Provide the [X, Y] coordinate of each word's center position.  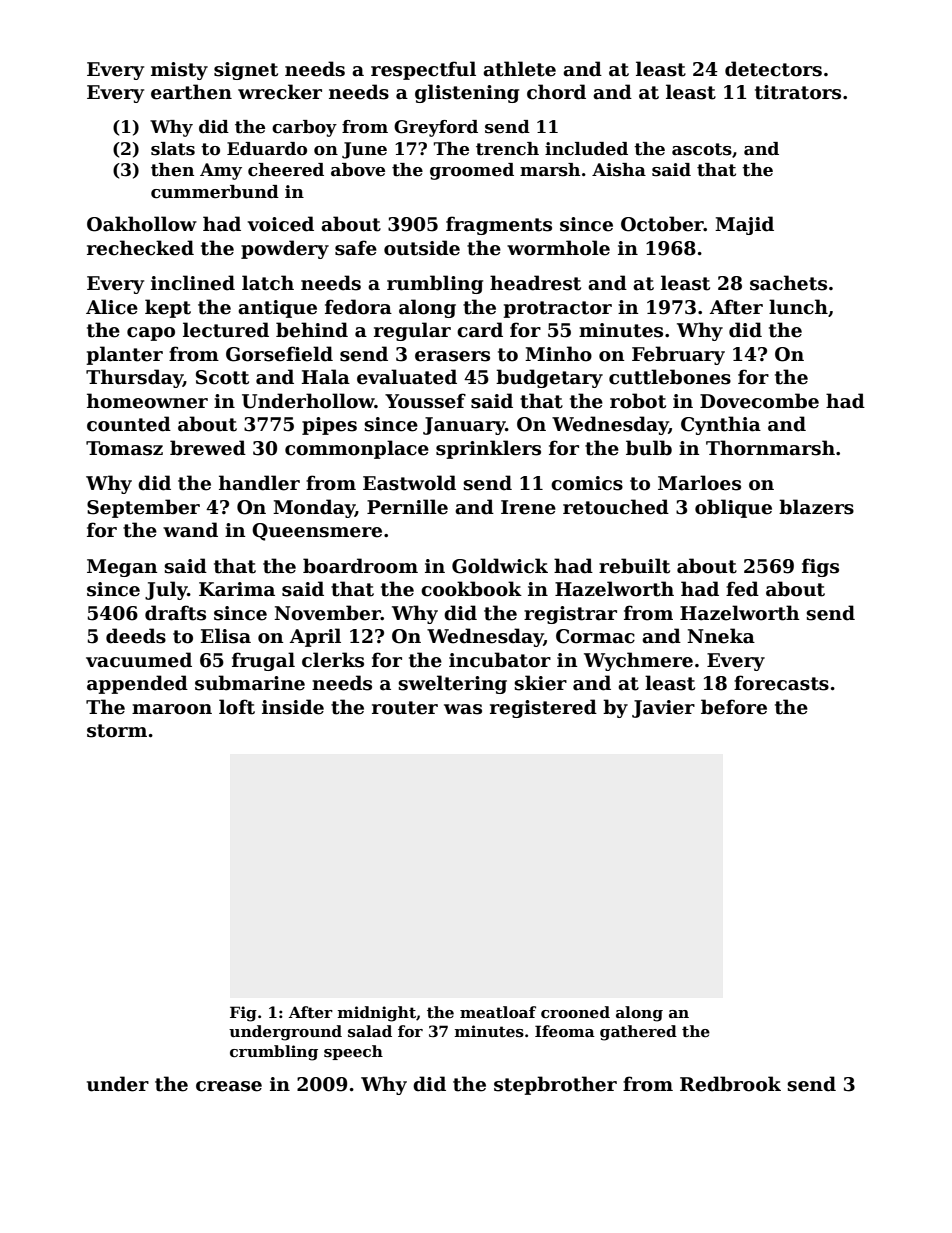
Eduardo [267, 149]
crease [229, 1086]
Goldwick [500, 566]
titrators [798, 92]
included [586, 149]
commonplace [357, 449]
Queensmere [317, 532]
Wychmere [638, 661]
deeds [136, 636]
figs [820, 567]
